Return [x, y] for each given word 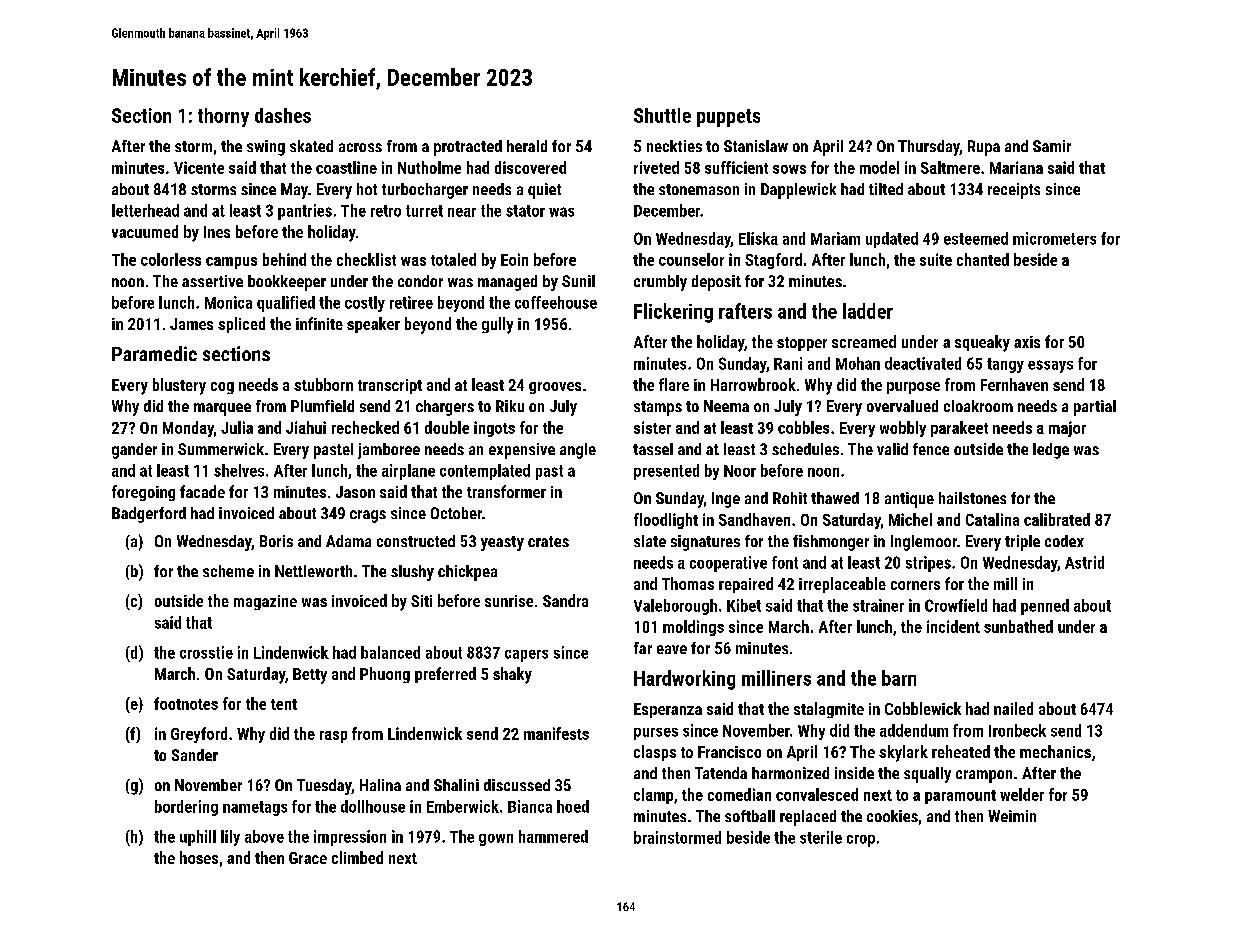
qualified [286, 304]
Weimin [1012, 816]
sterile [821, 837]
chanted [983, 259]
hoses [199, 857]
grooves [555, 388]
